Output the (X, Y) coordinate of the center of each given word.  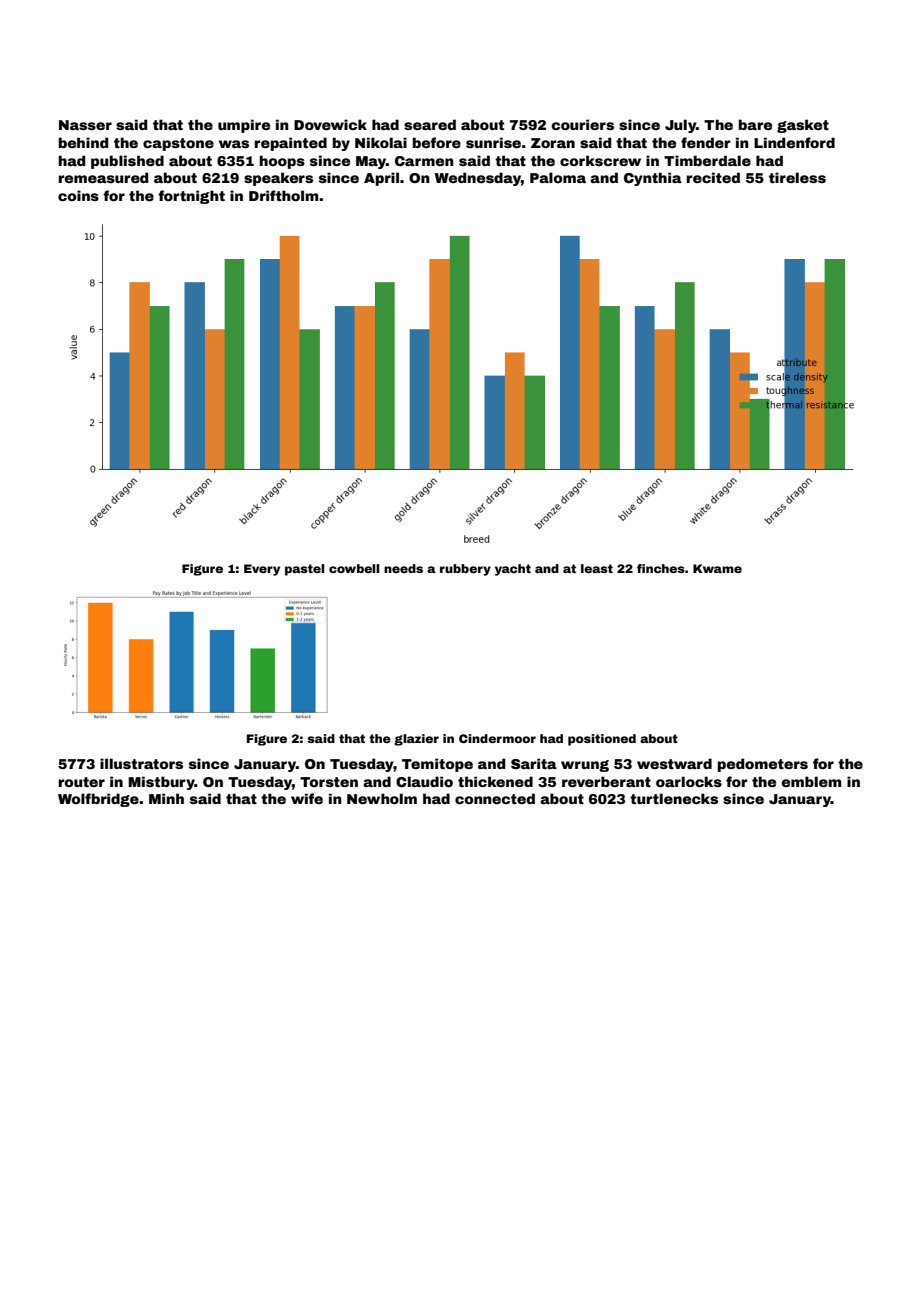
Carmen (424, 161)
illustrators (141, 763)
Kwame (717, 568)
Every (262, 570)
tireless (797, 177)
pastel (304, 570)
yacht (513, 570)
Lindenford (794, 142)
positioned (602, 740)
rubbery (465, 570)
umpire (244, 126)
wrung (585, 766)
